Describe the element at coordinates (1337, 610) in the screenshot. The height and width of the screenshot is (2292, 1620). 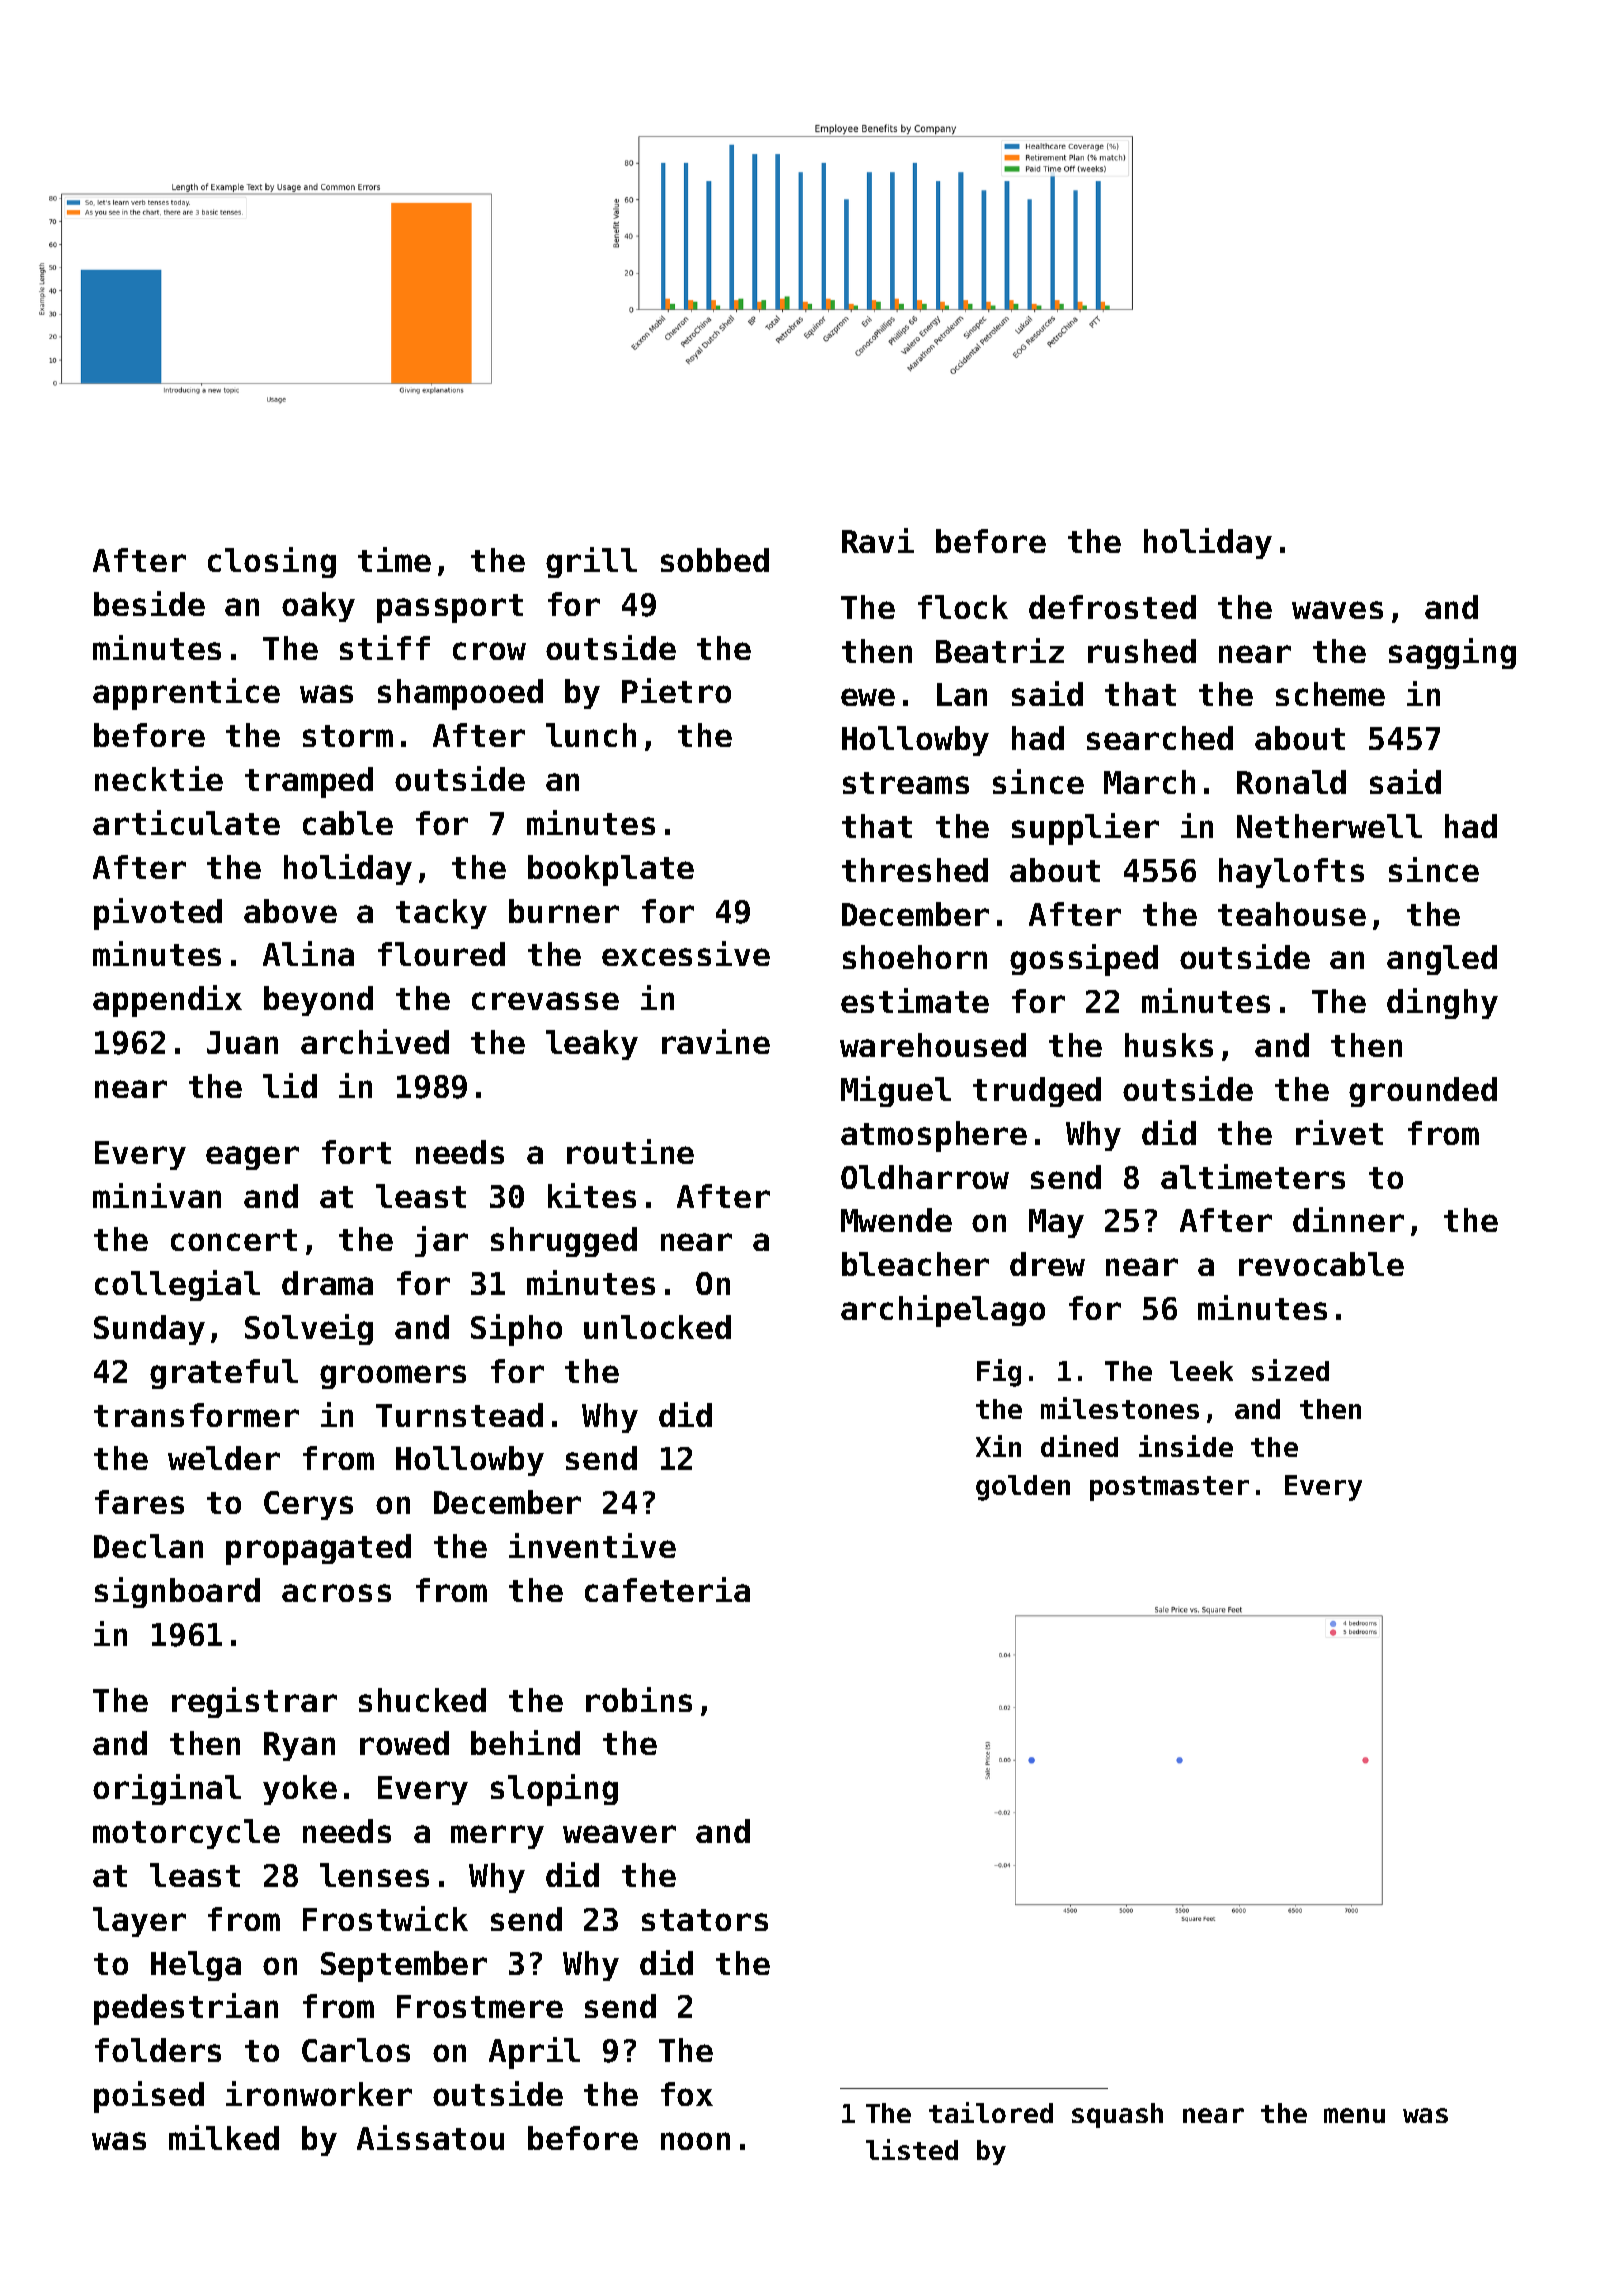
I see `waves` at that location.
